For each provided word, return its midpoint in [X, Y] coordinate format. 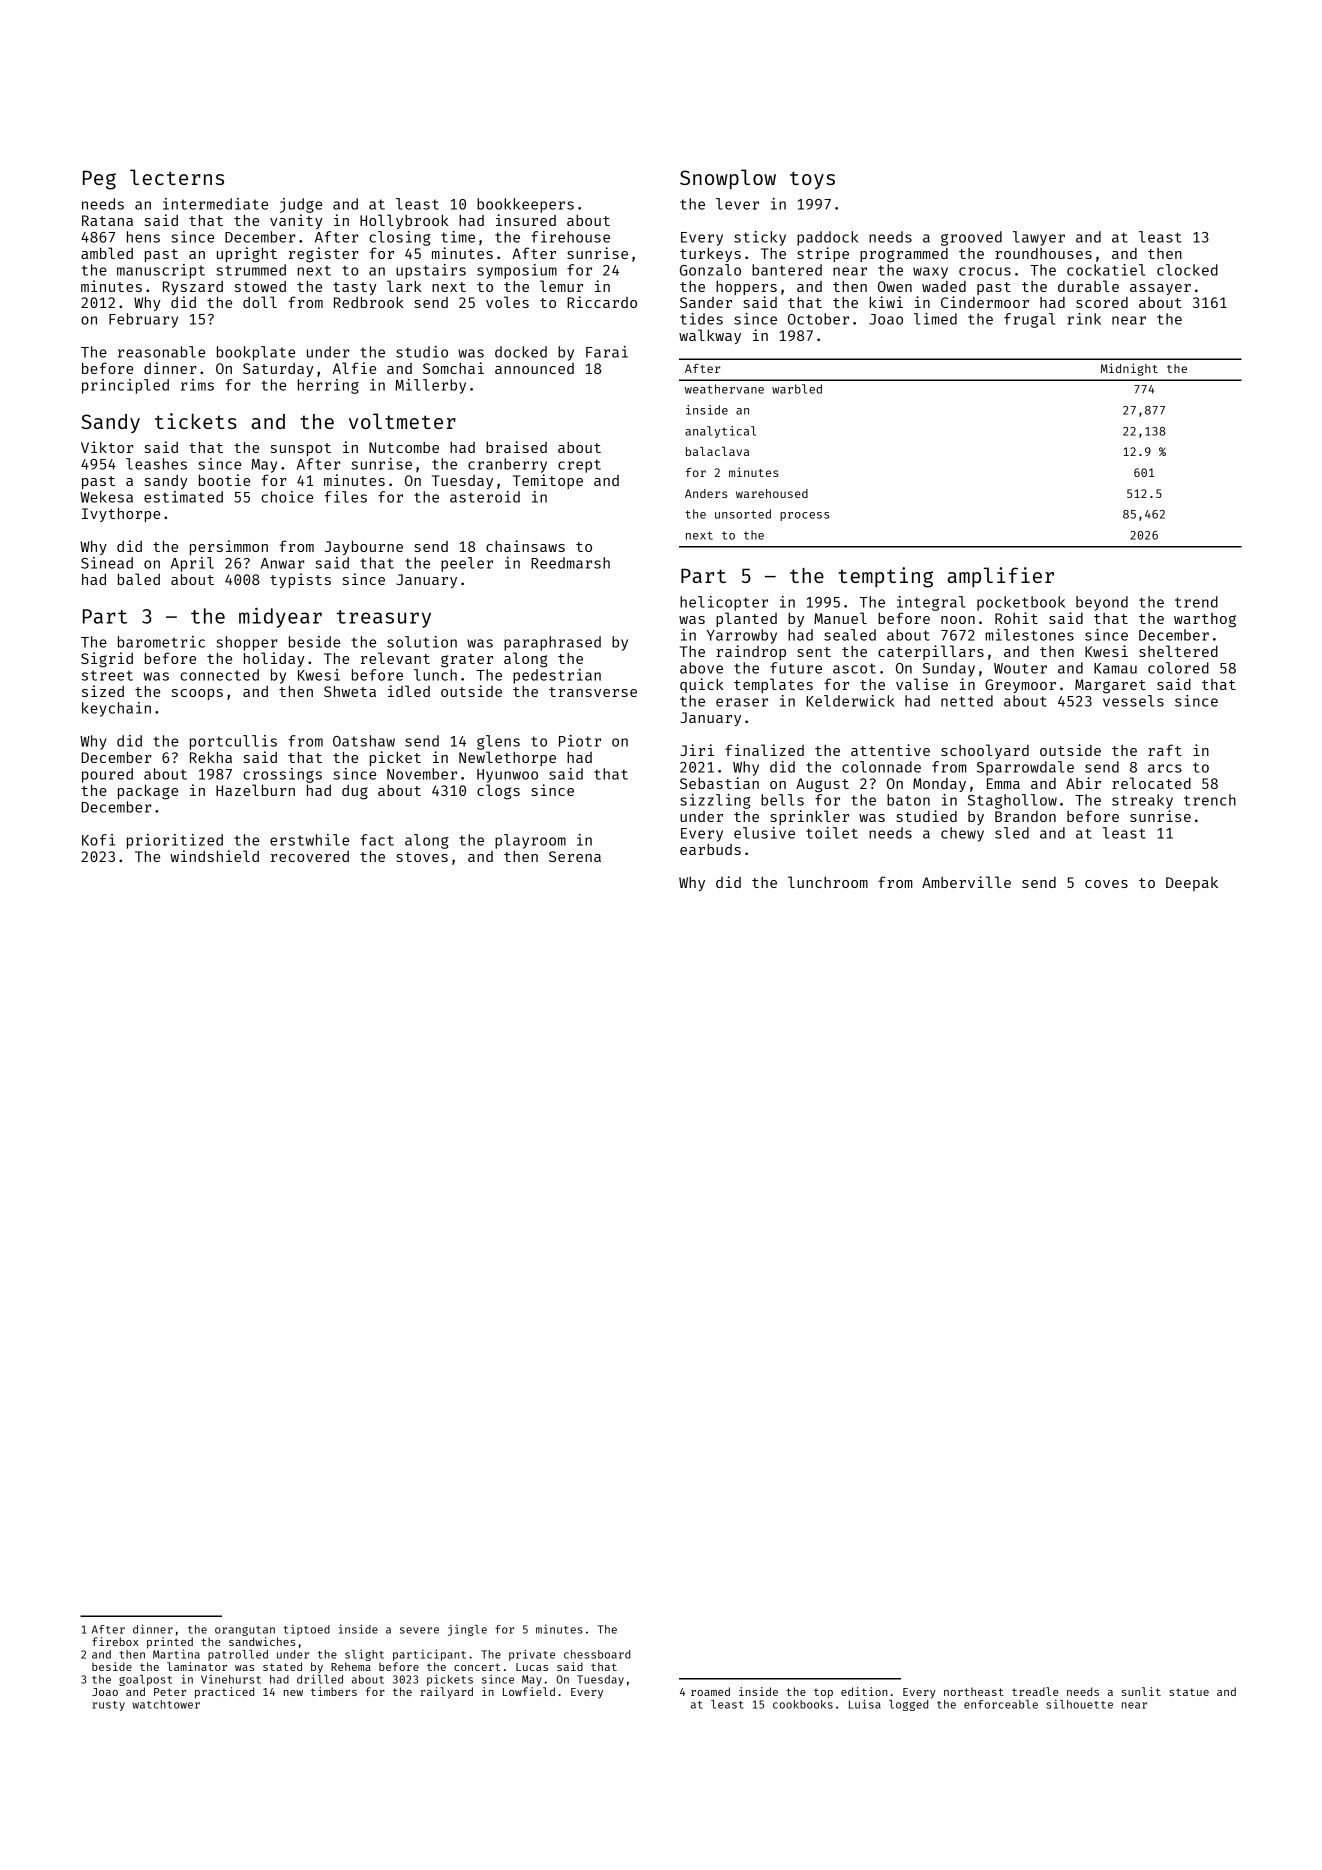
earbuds [710, 849]
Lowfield [529, 1691]
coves [1106, 884]
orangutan [245, 1631]
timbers [334, 1691]
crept [579, 466]
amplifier [1000, 577]
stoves [422, 857]
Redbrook [369, 302]
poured [107, 775]
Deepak [1192, 884]
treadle [1035, 1691]
